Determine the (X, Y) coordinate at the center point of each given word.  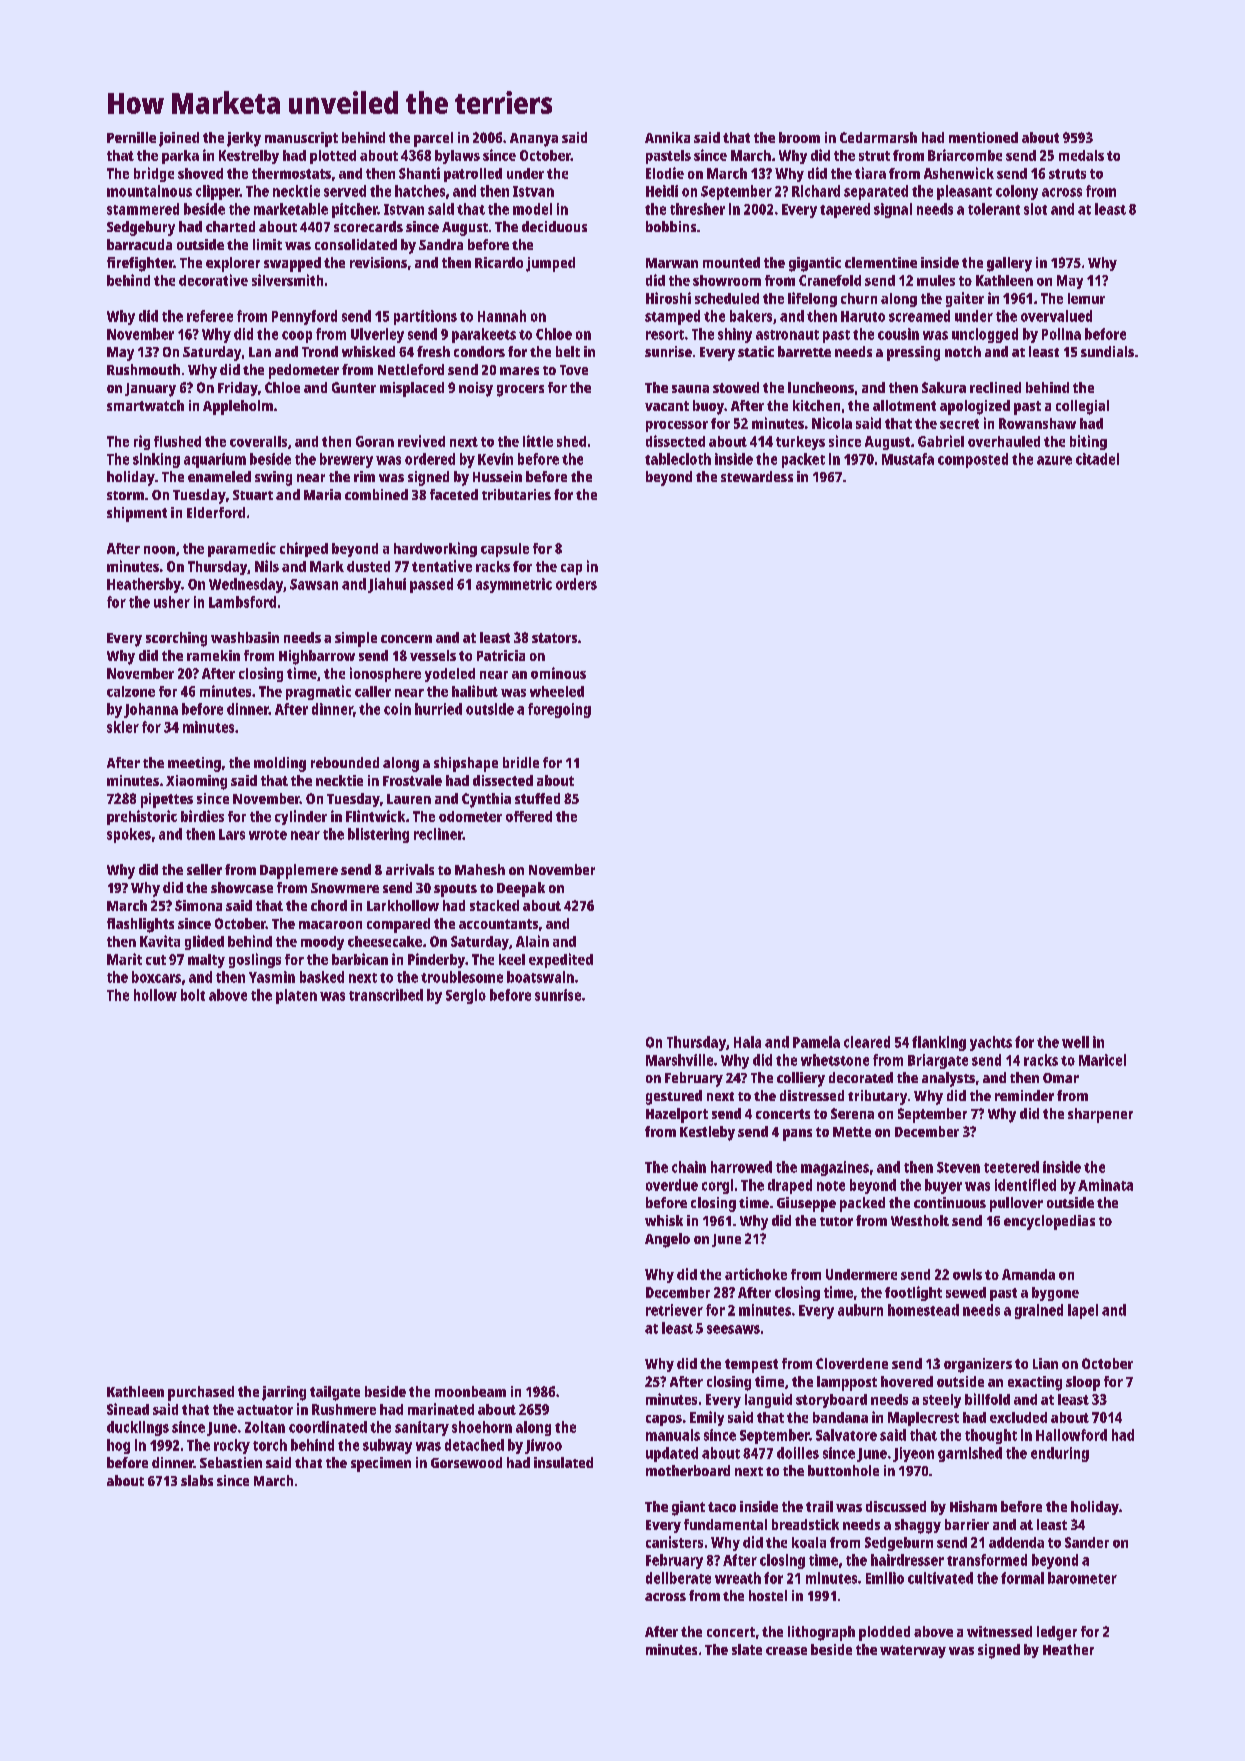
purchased (201, 1393)
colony (1017, 192)
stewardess (757, 476)
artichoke (756, 1274)
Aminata (1105, 1185)
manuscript (301, 139)
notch (963, 351)
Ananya (534, 140)
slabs (197, 1480)
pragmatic (318, 692)
